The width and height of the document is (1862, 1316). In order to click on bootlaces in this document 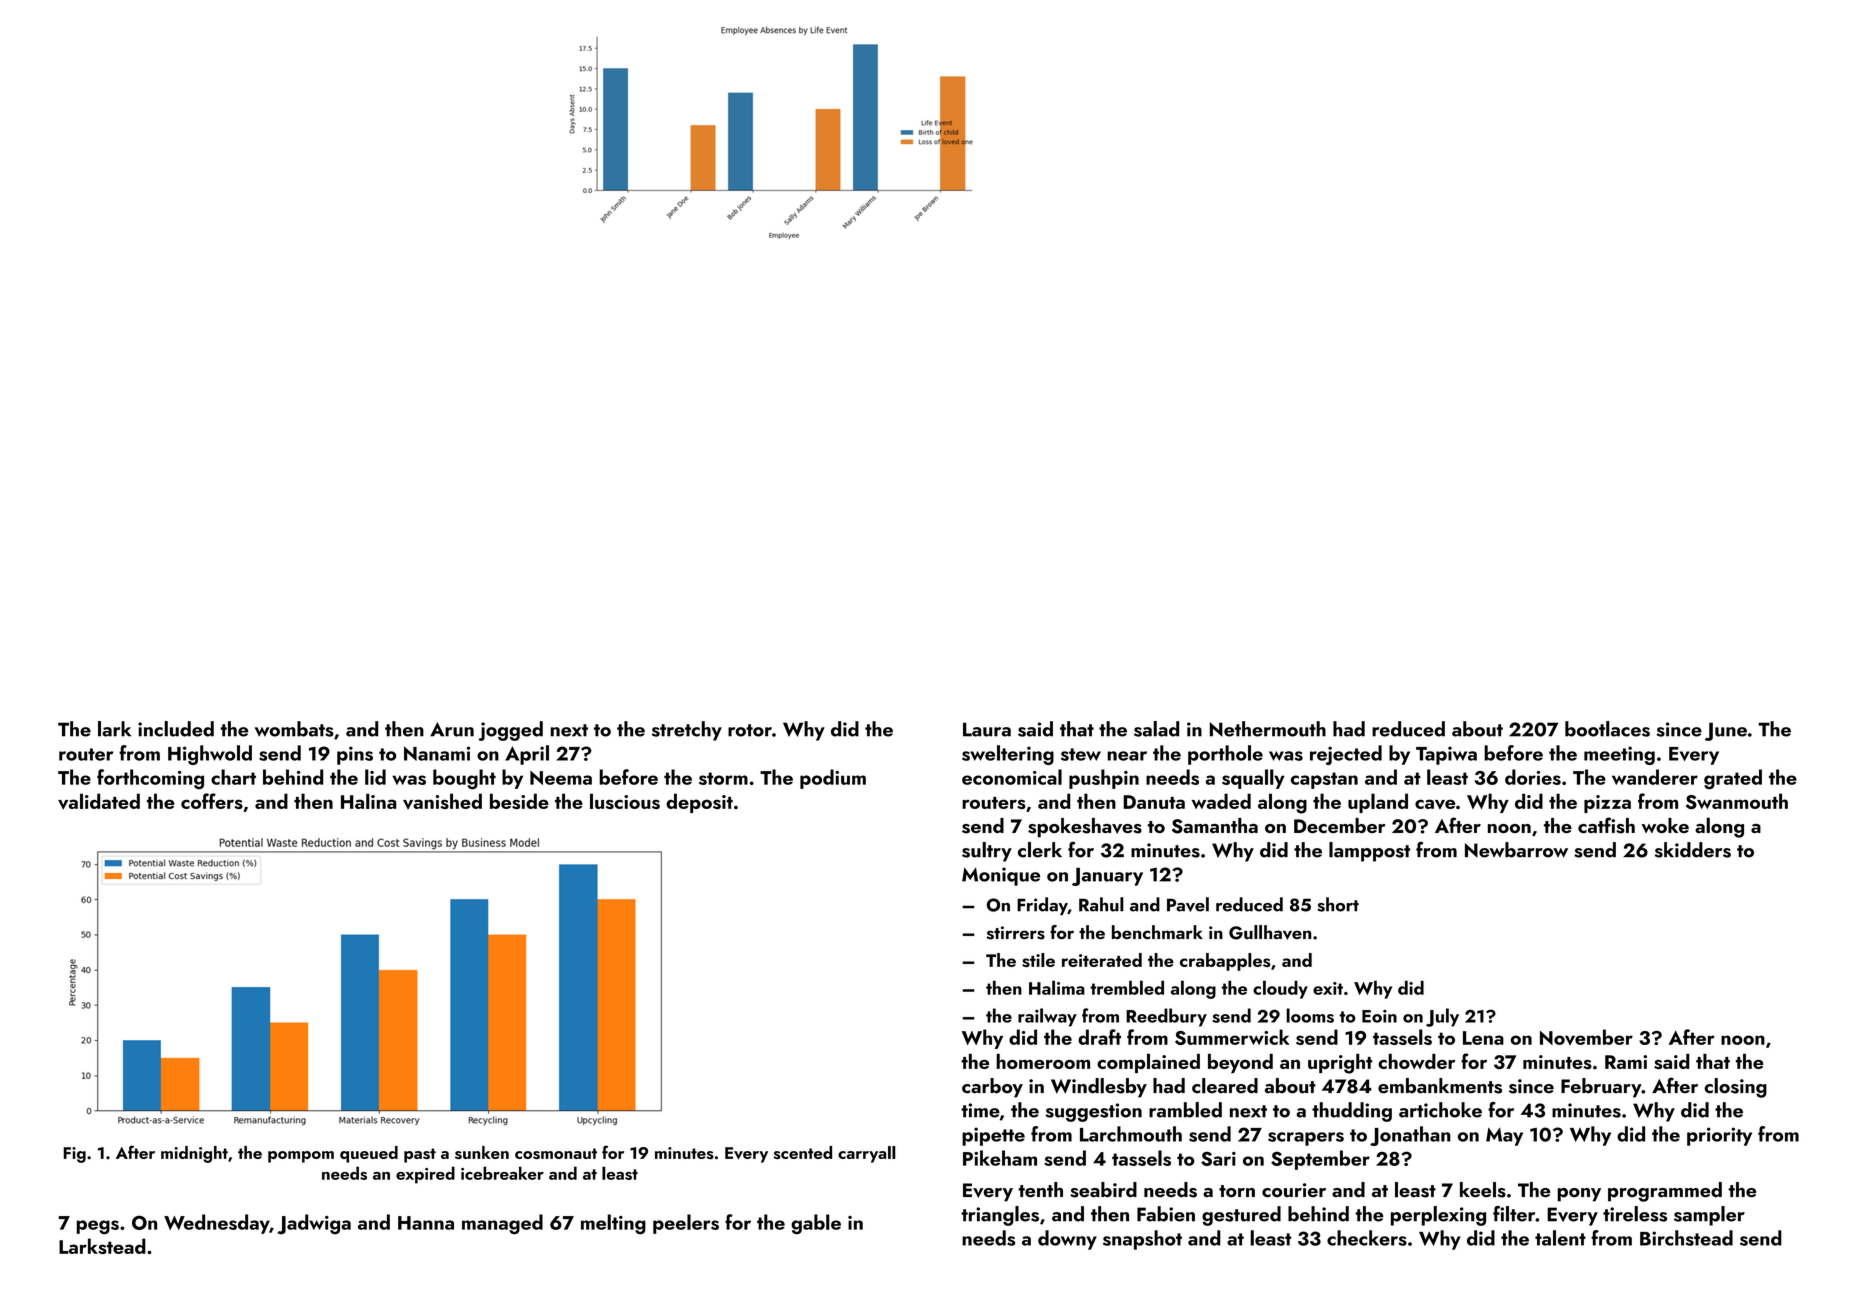, I will do `click(1607, 729)`.
